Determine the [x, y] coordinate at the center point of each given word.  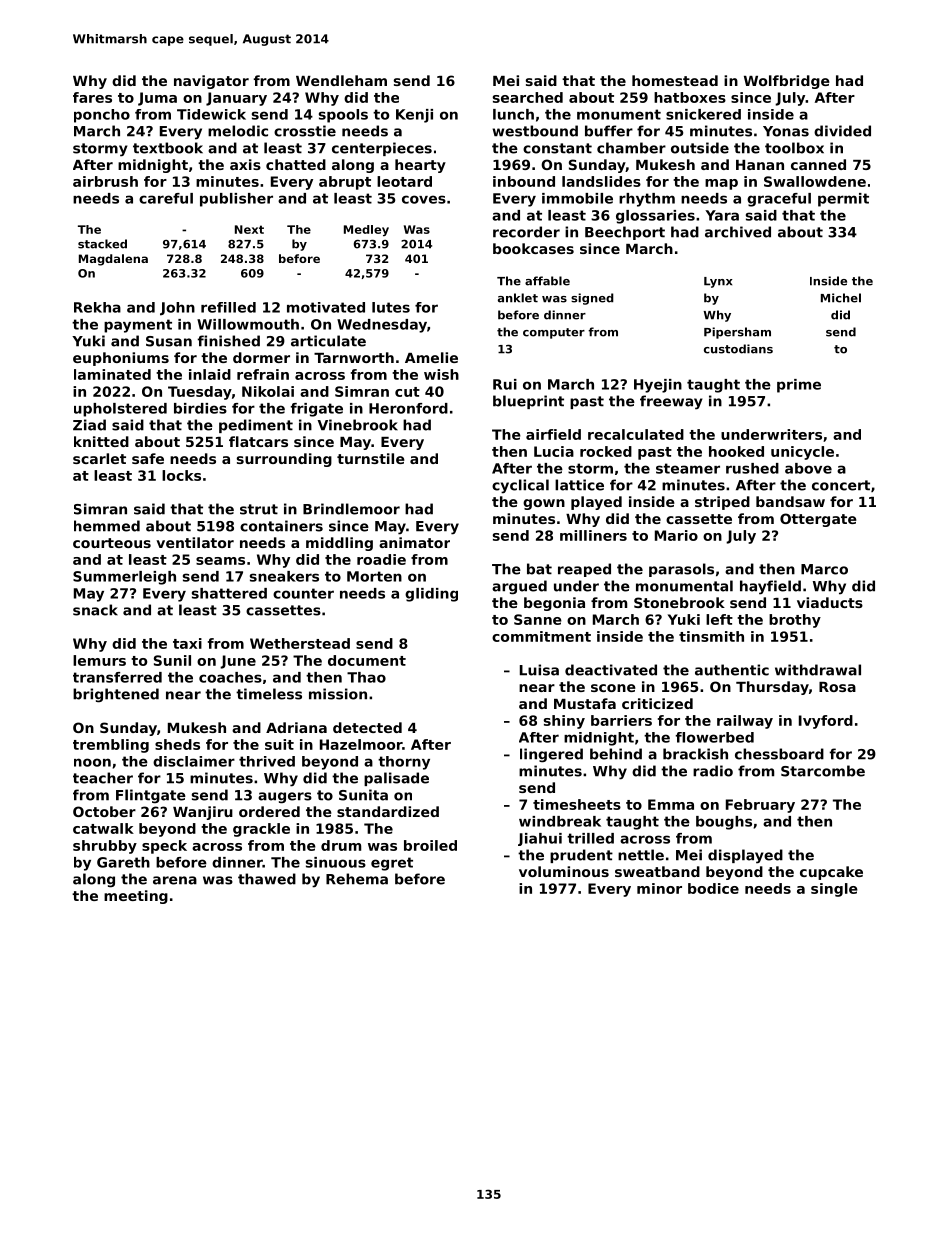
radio [713, 771]
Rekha [97, 307]
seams [220, 561]
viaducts [830, 602]
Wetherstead [300, 643]
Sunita [363, 795]
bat [539, 569]
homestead [675, 80]
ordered [269, 811]
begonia [554, 604]
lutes [391, 307]
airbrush [105, 181]
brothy [795, 621]
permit [843, 200]
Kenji [414, 116]
